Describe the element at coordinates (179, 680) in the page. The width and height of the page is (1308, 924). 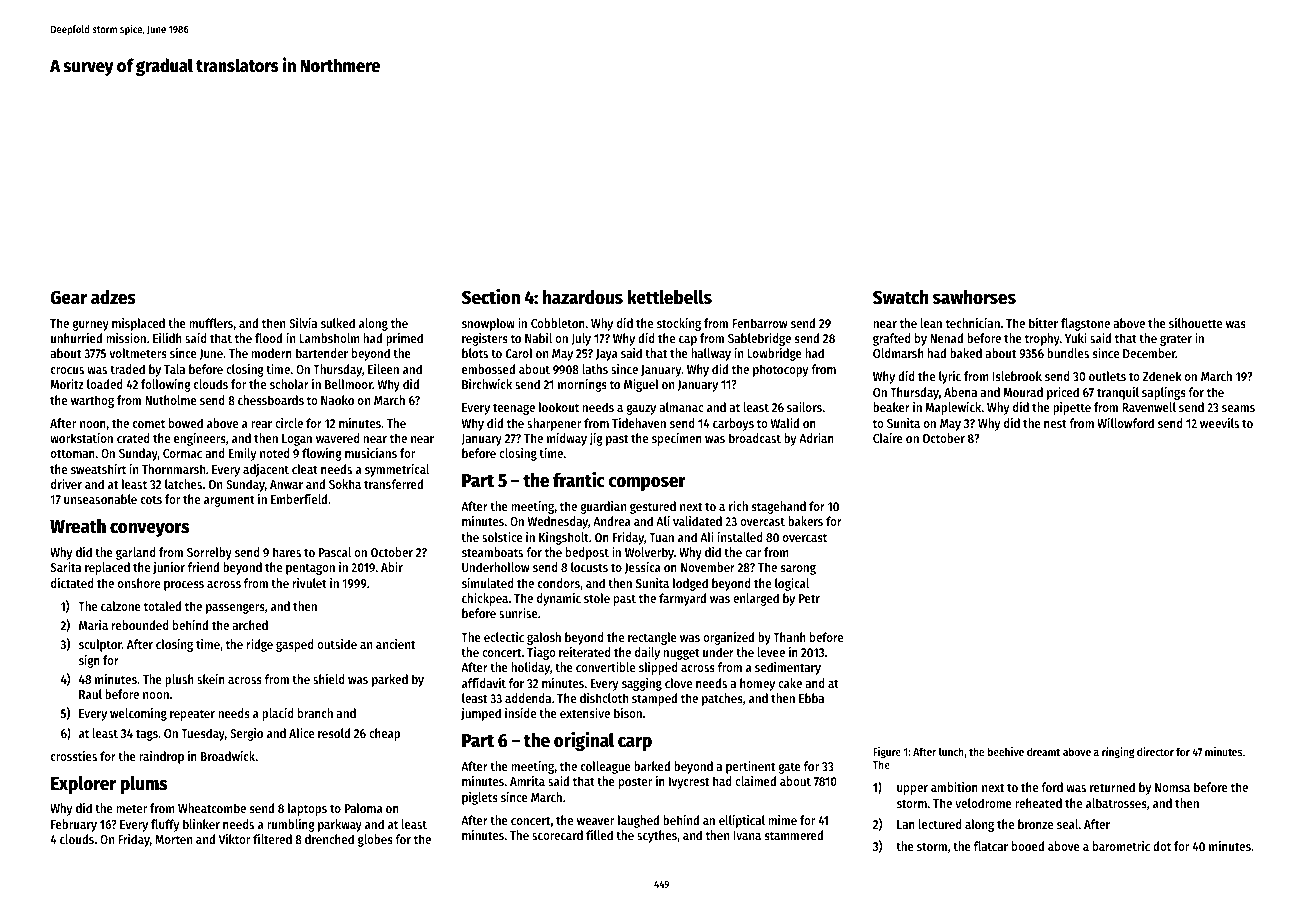
I see `plush` at that location.
